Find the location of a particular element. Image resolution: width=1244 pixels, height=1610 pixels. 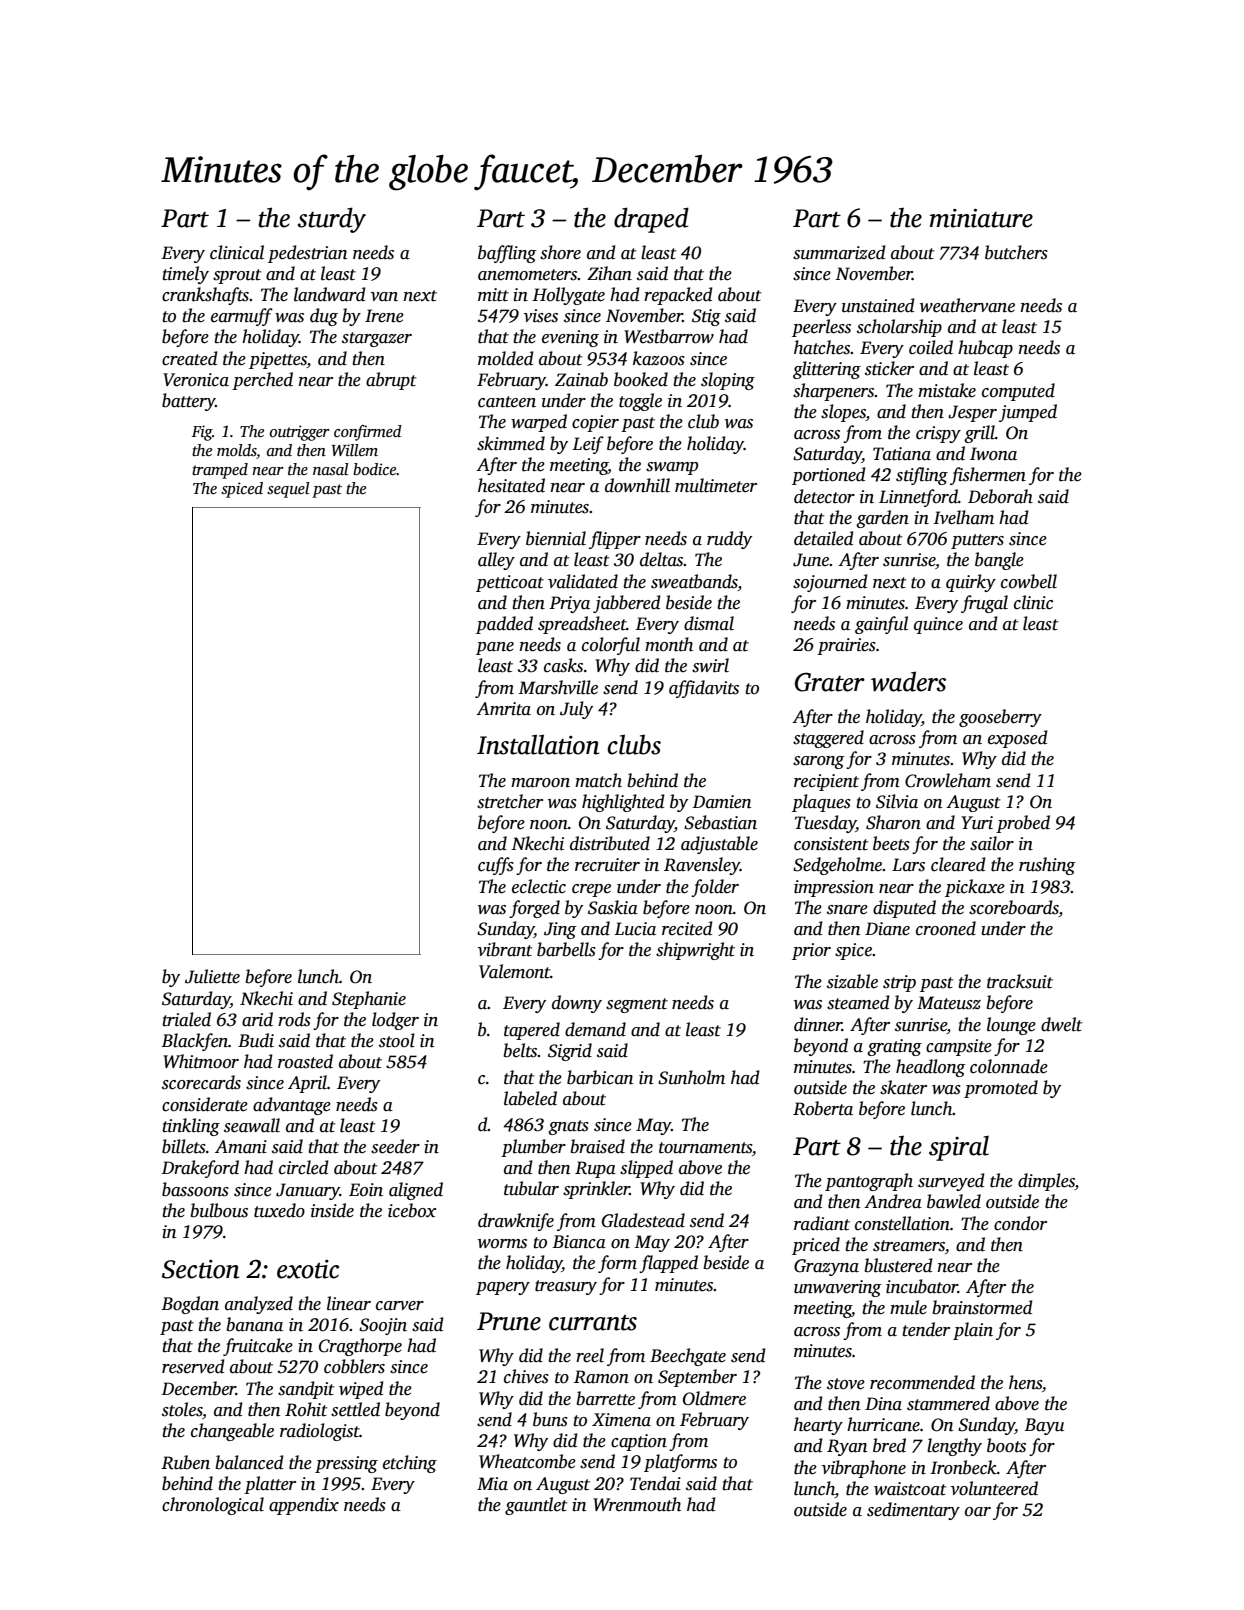

Deborah is located at coordinates (1000, 496).
